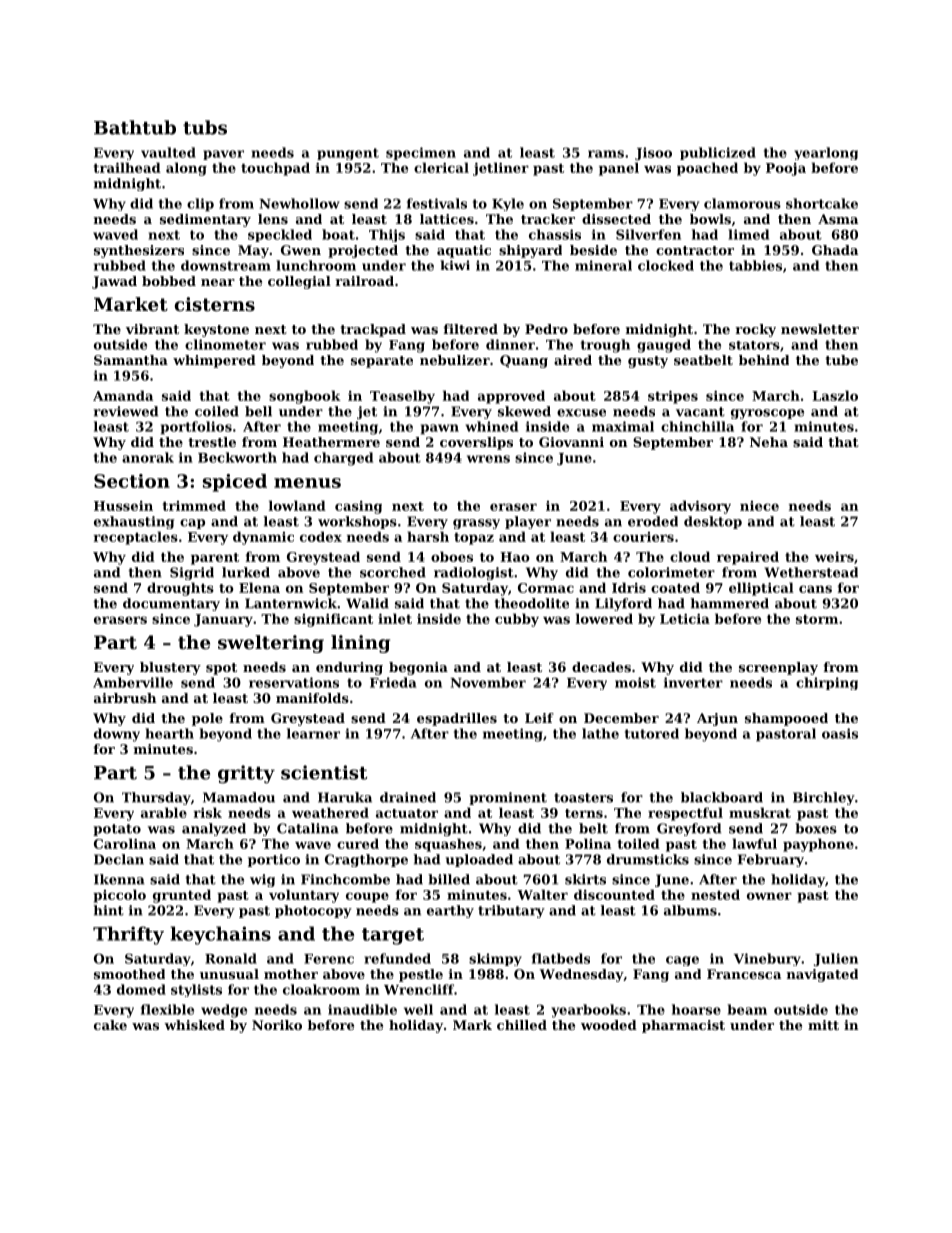  Describe the element at coordinates (815, 589) in the document. I see `cans` at that location.
